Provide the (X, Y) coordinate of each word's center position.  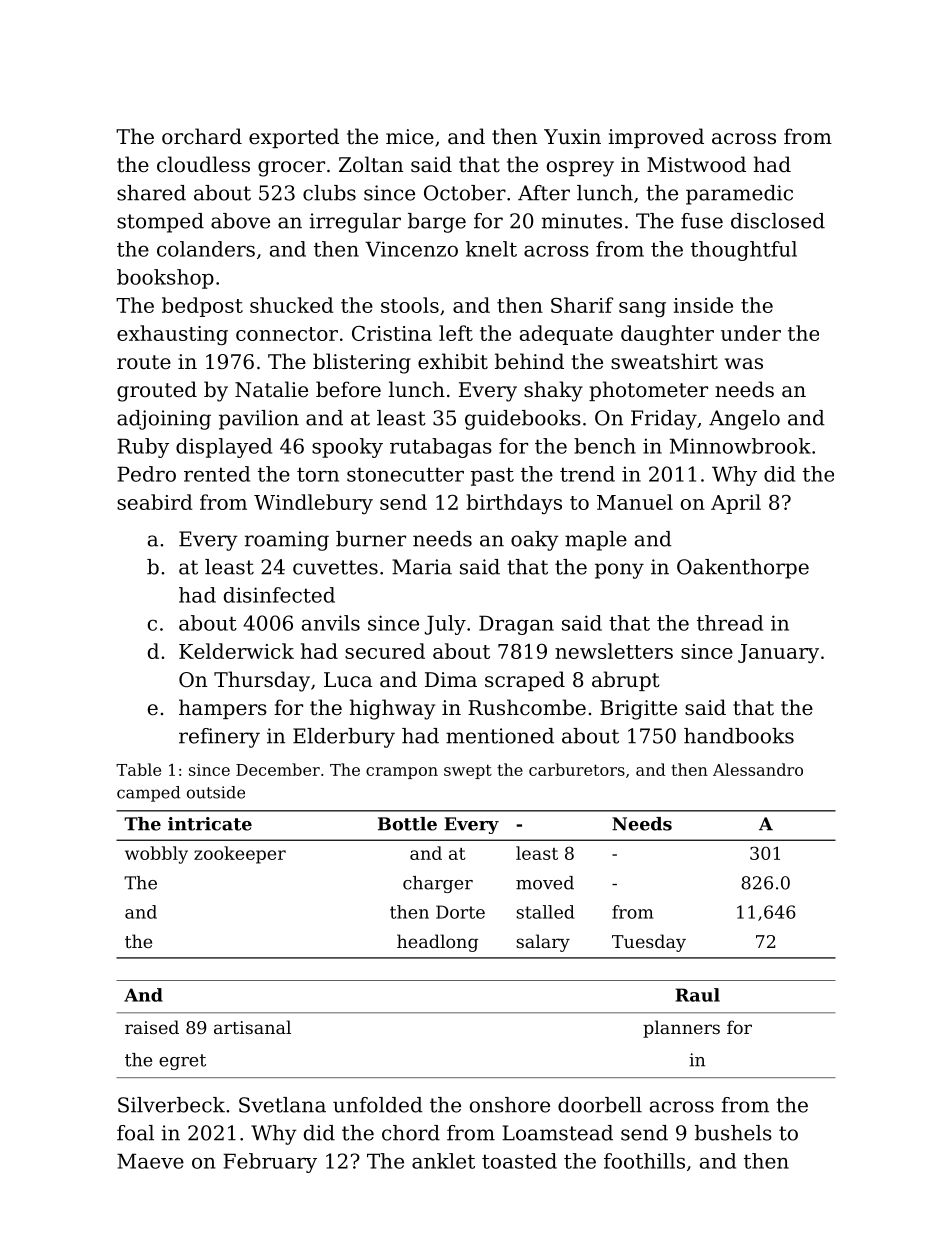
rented (217, 474)
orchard (202, 136)
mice (410, 137)
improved (656, 138)
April (736, 504)
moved (545, 883)
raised (152, 1027)
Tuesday (649, 943)
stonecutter (405, 474)
